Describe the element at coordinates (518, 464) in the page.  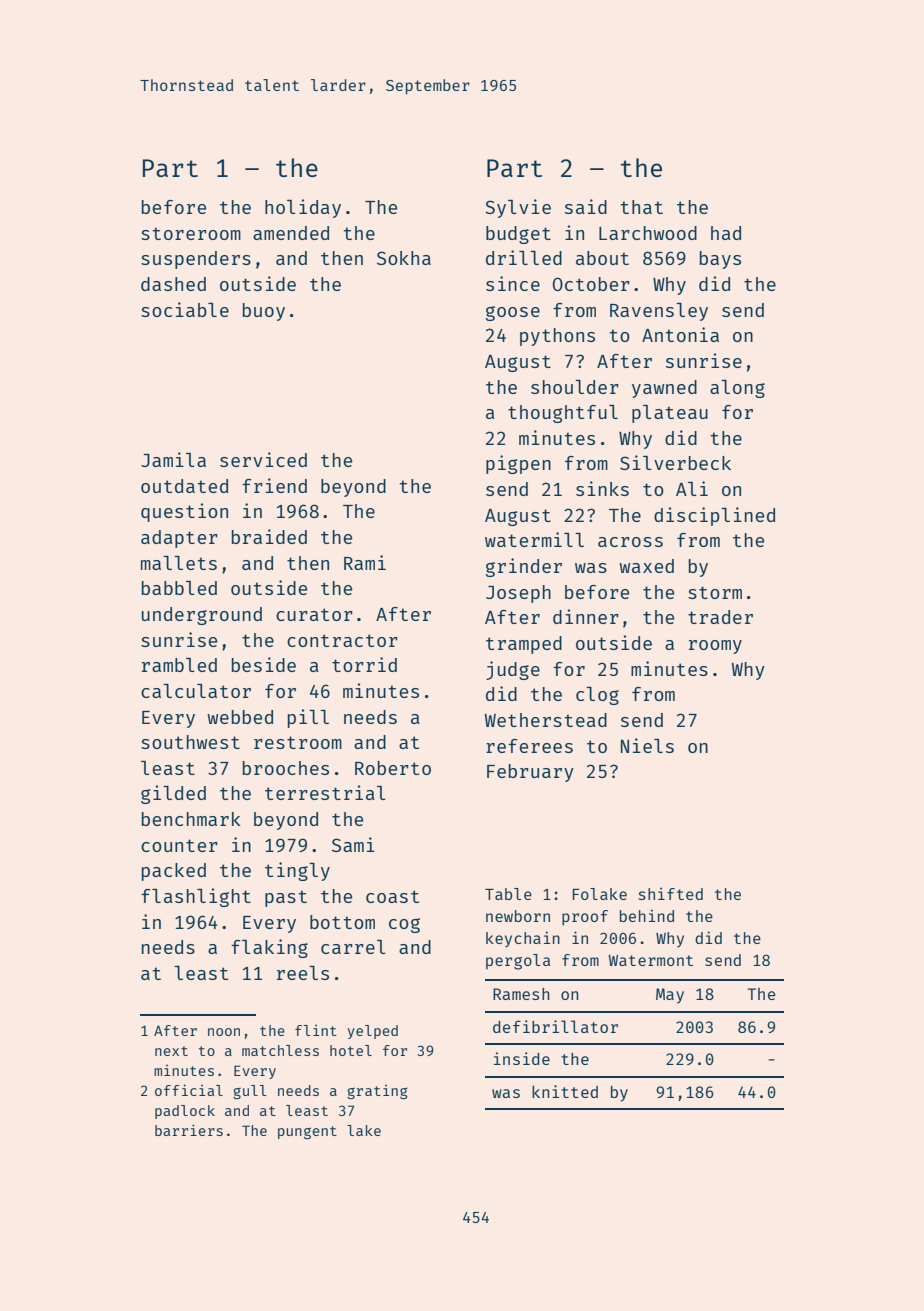
I see `pigpen` at that location.
